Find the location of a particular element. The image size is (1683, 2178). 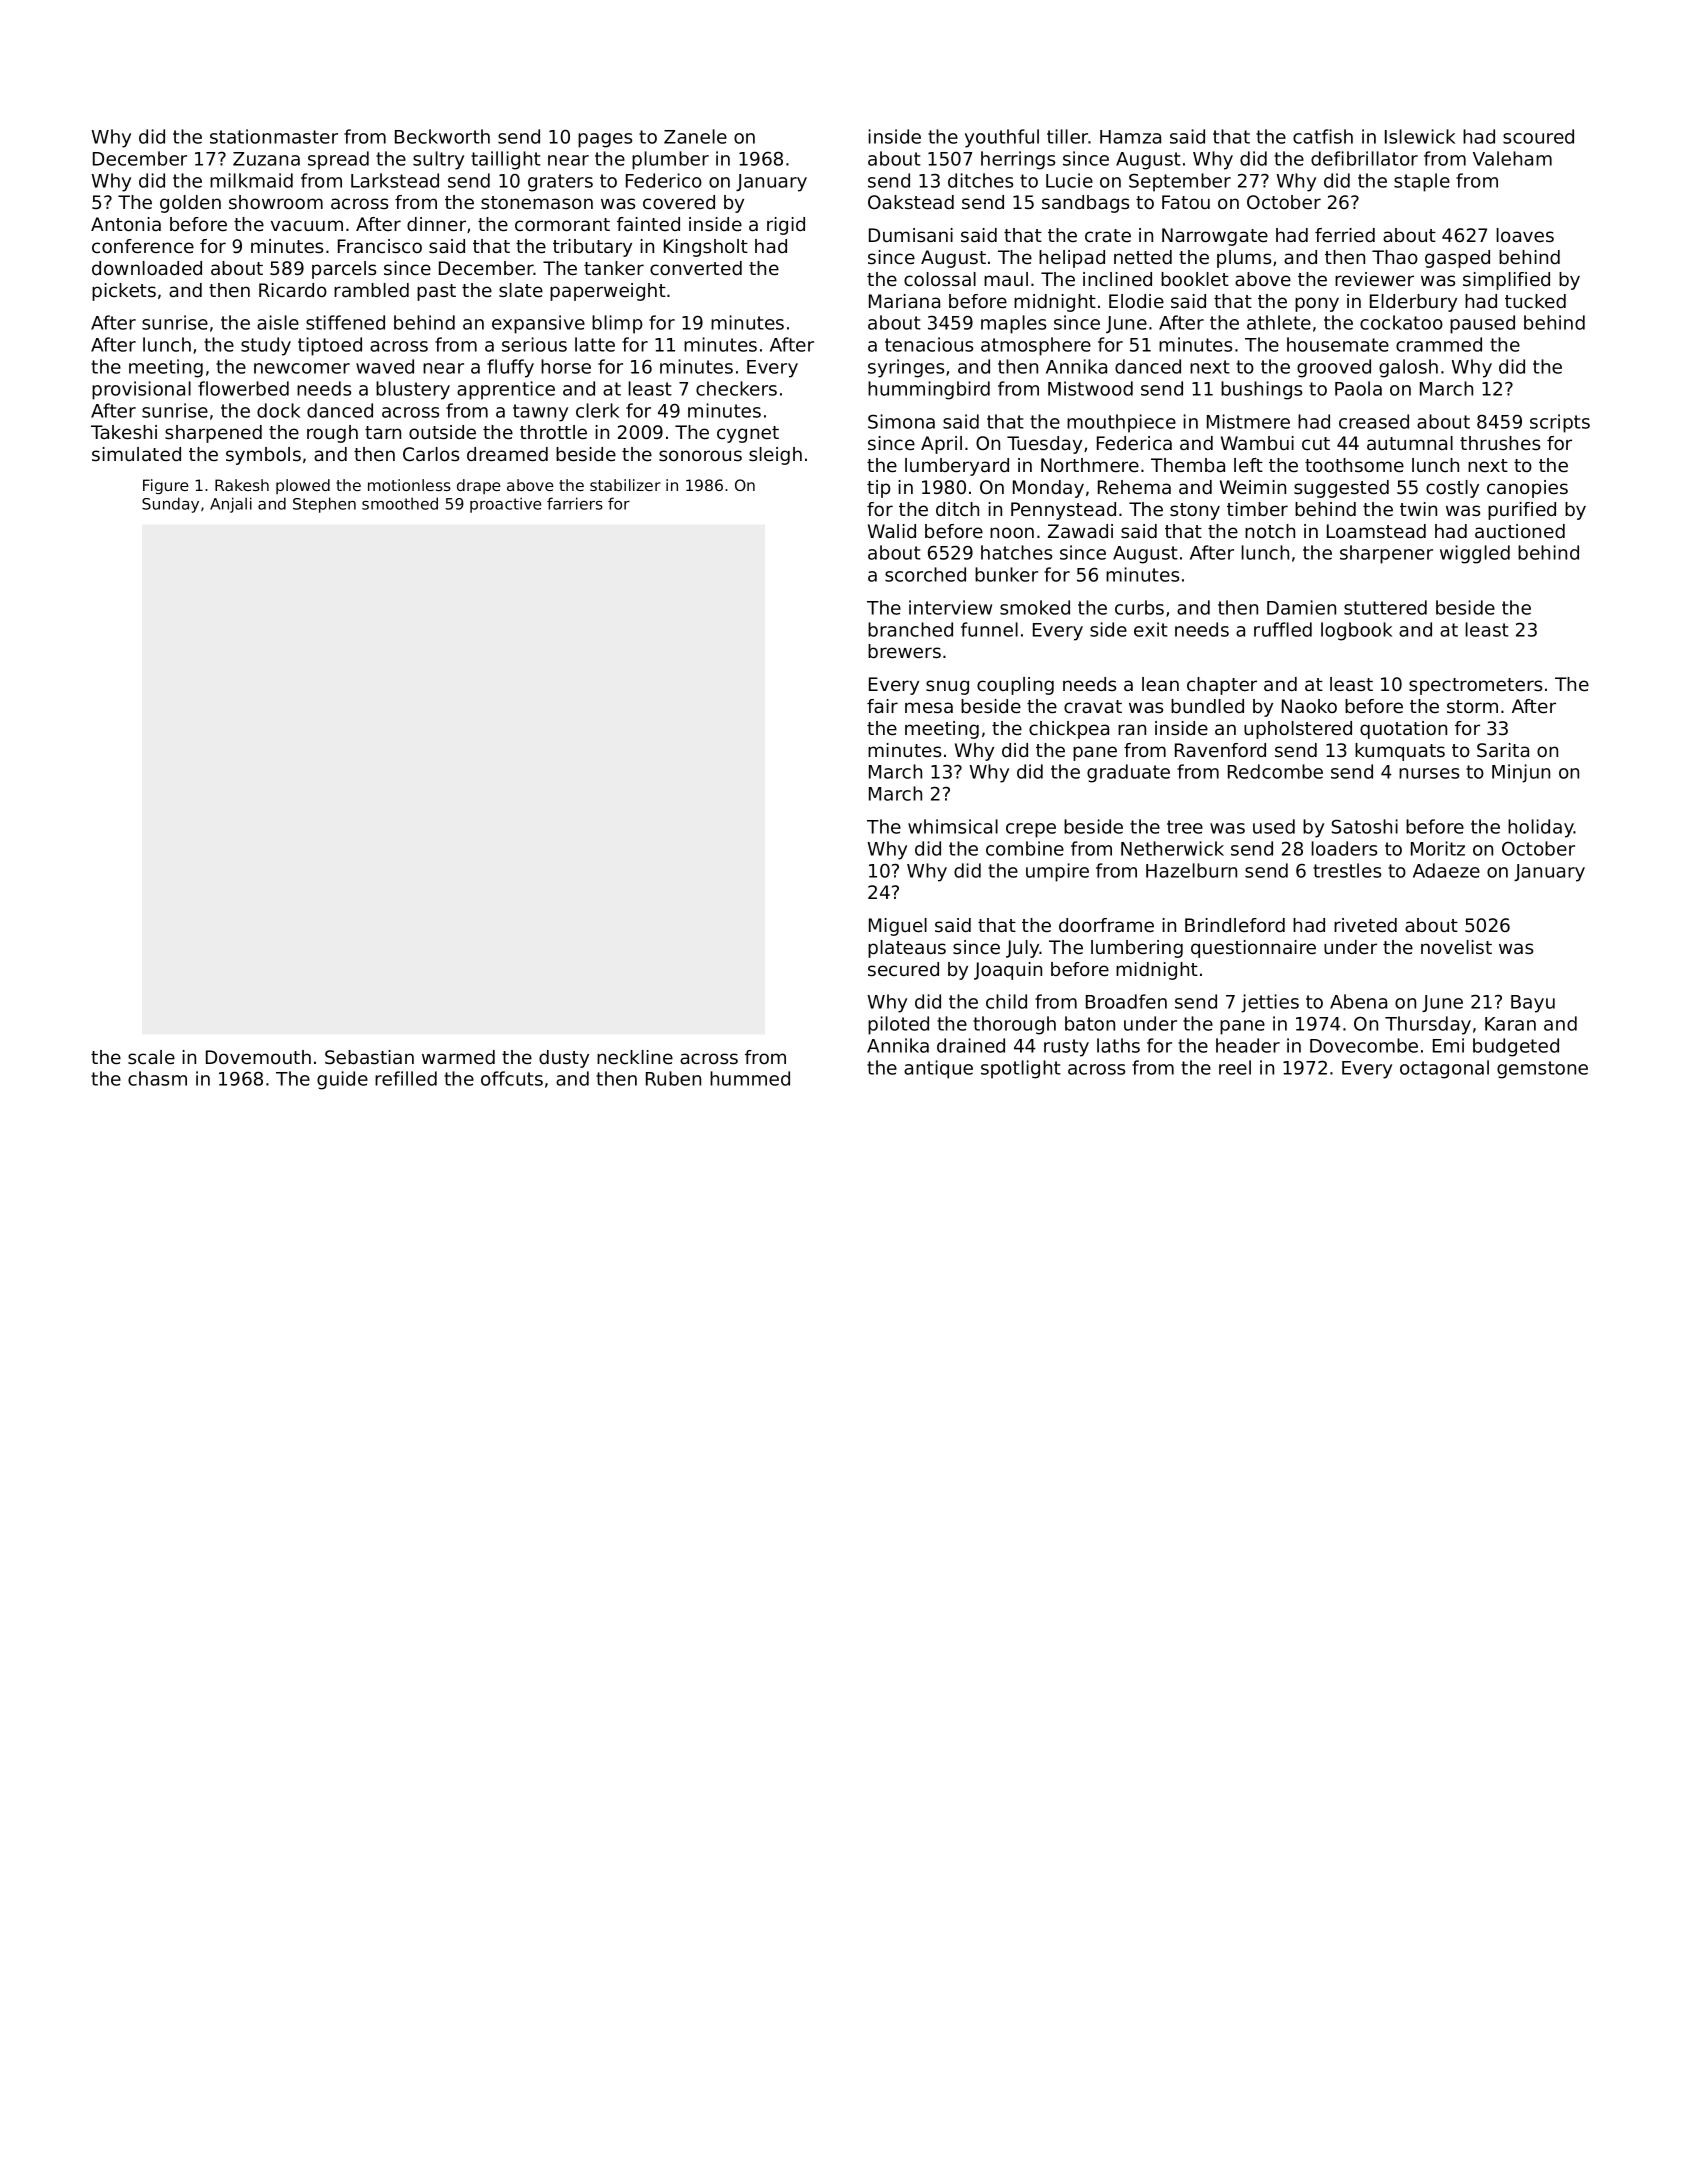

chasm is located at coordinates (157, 1078).
